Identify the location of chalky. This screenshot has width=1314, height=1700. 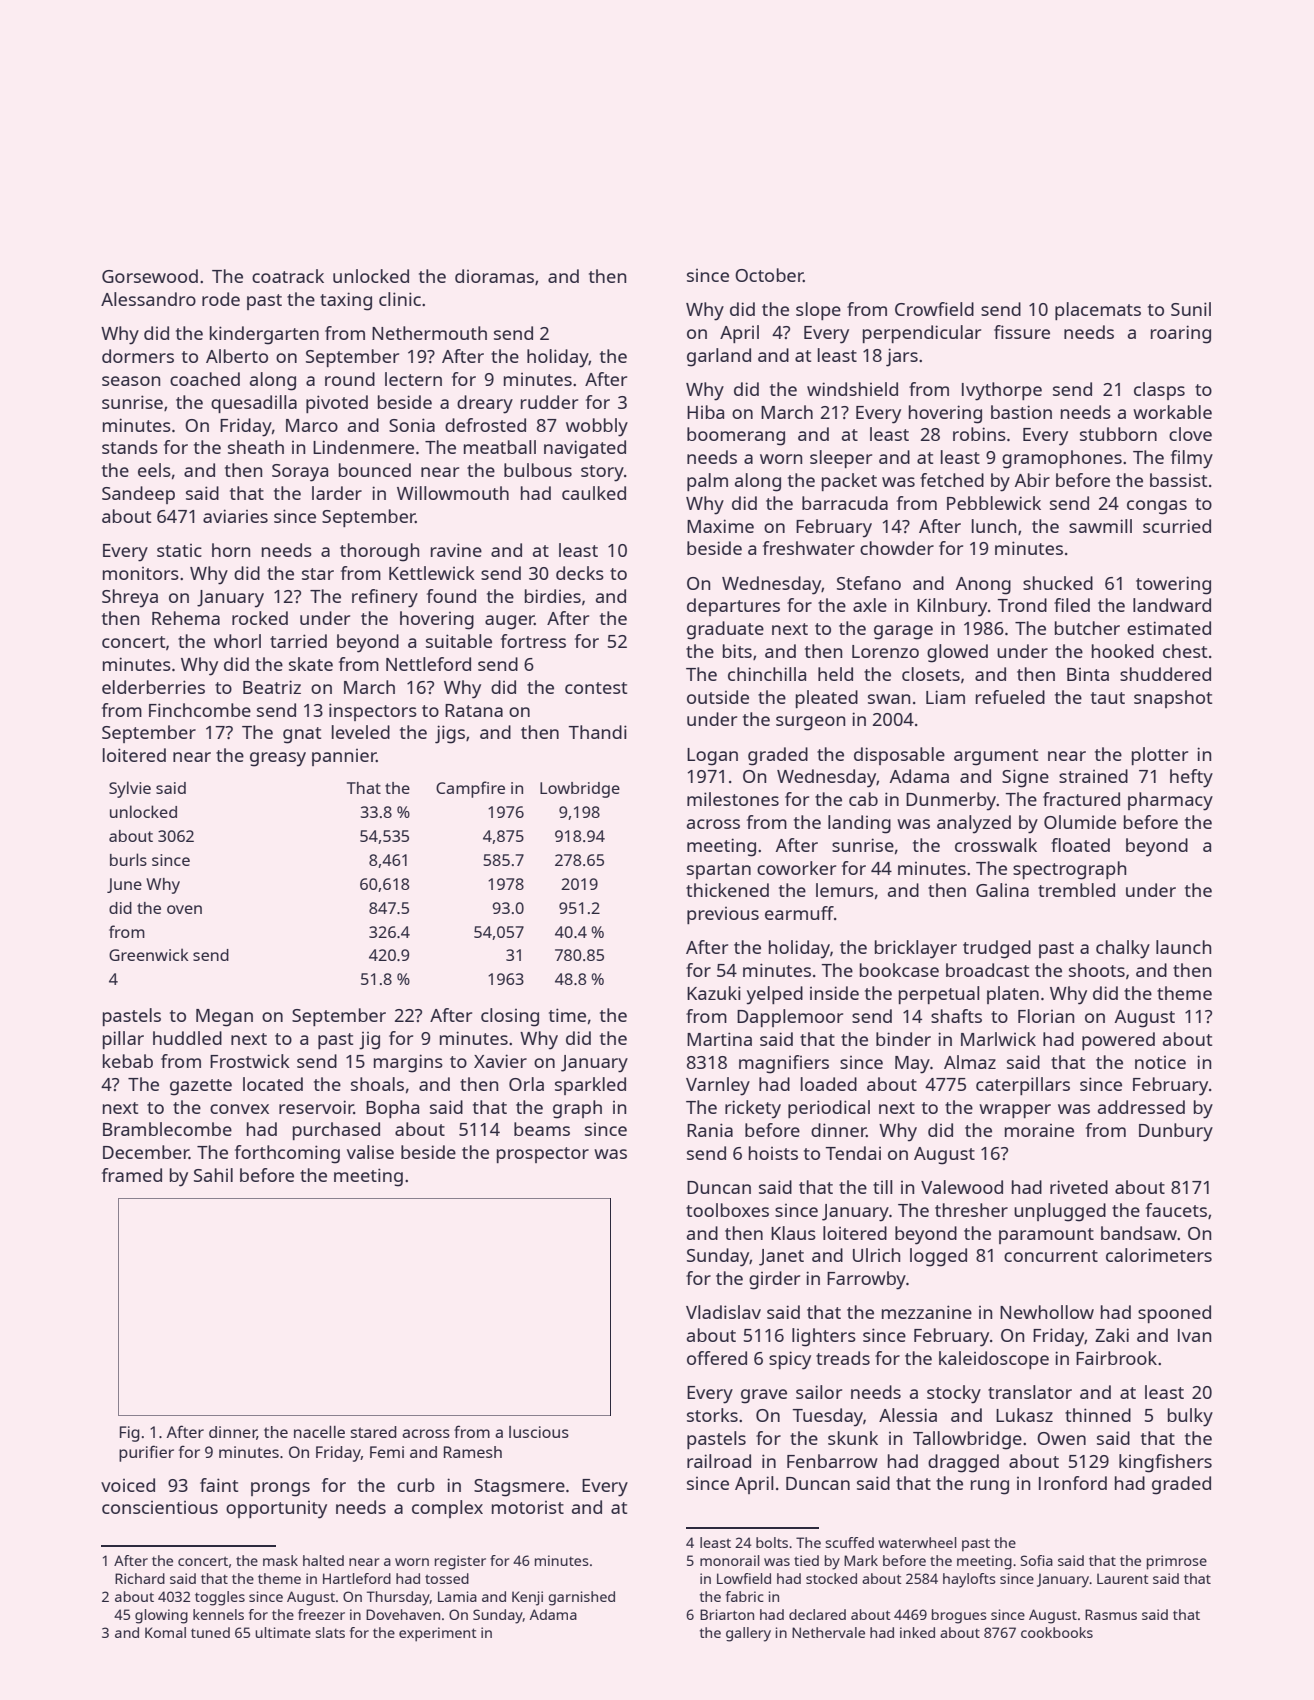
(1123, 949).
